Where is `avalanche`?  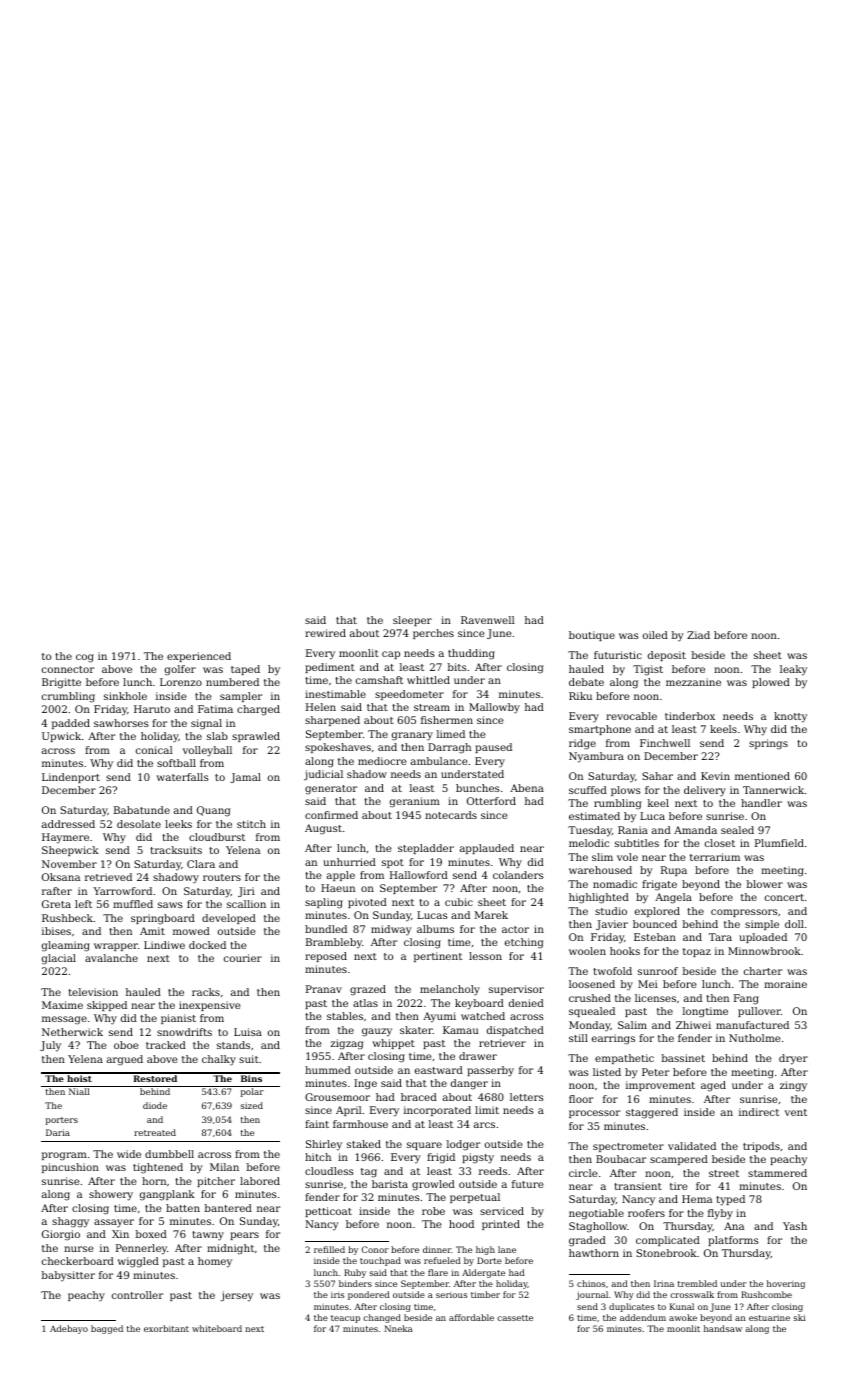
avalanche is located at coordinates (111, 958).
